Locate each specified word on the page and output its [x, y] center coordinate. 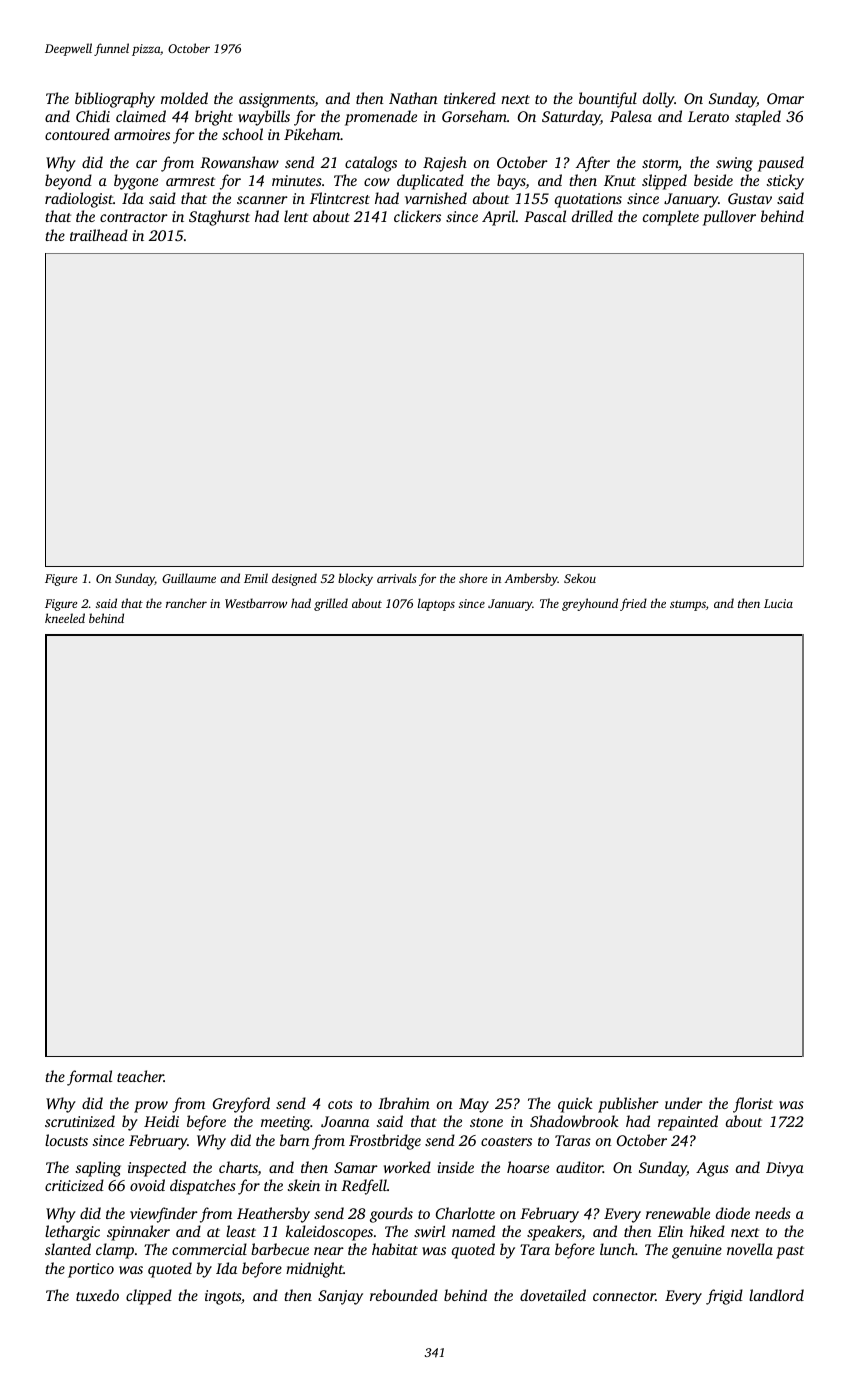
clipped [149, 1297]
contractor [134, 217]
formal [89, 1078]
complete [671, 218]
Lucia [778, 603]
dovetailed [553, 1295]
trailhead [99, 235]
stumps [688, 605]
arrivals [397, 578]
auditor [579, 1167]
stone [486, 1122]
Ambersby [531, 579]
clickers [417, 216]
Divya [785, 1169]
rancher [186, 603]
